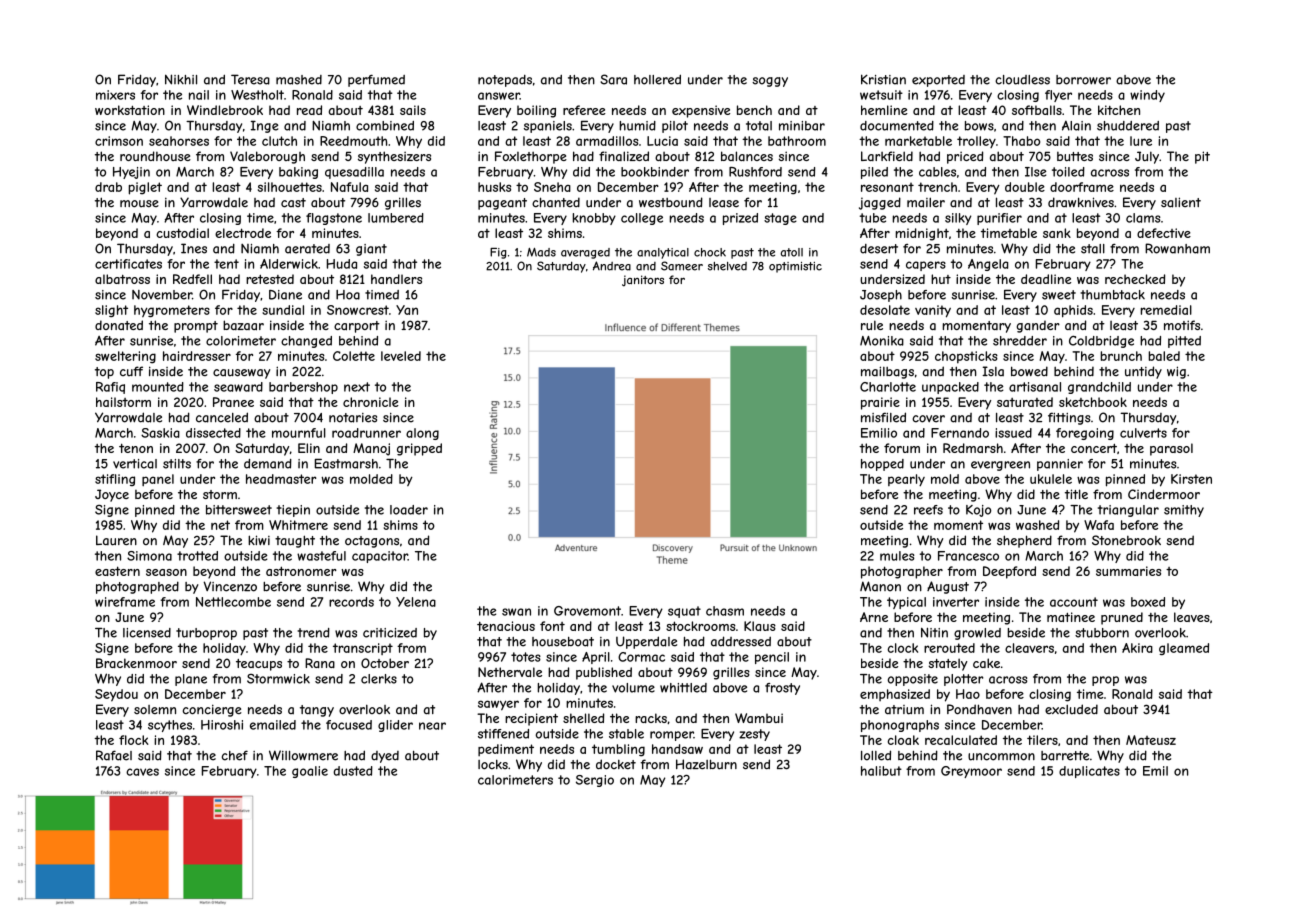 This screenshot has height=924, width=1308. What do you see at coordinates (409, 510) in the screenshot?
I see `loader` at bounding box center [409, 510].
